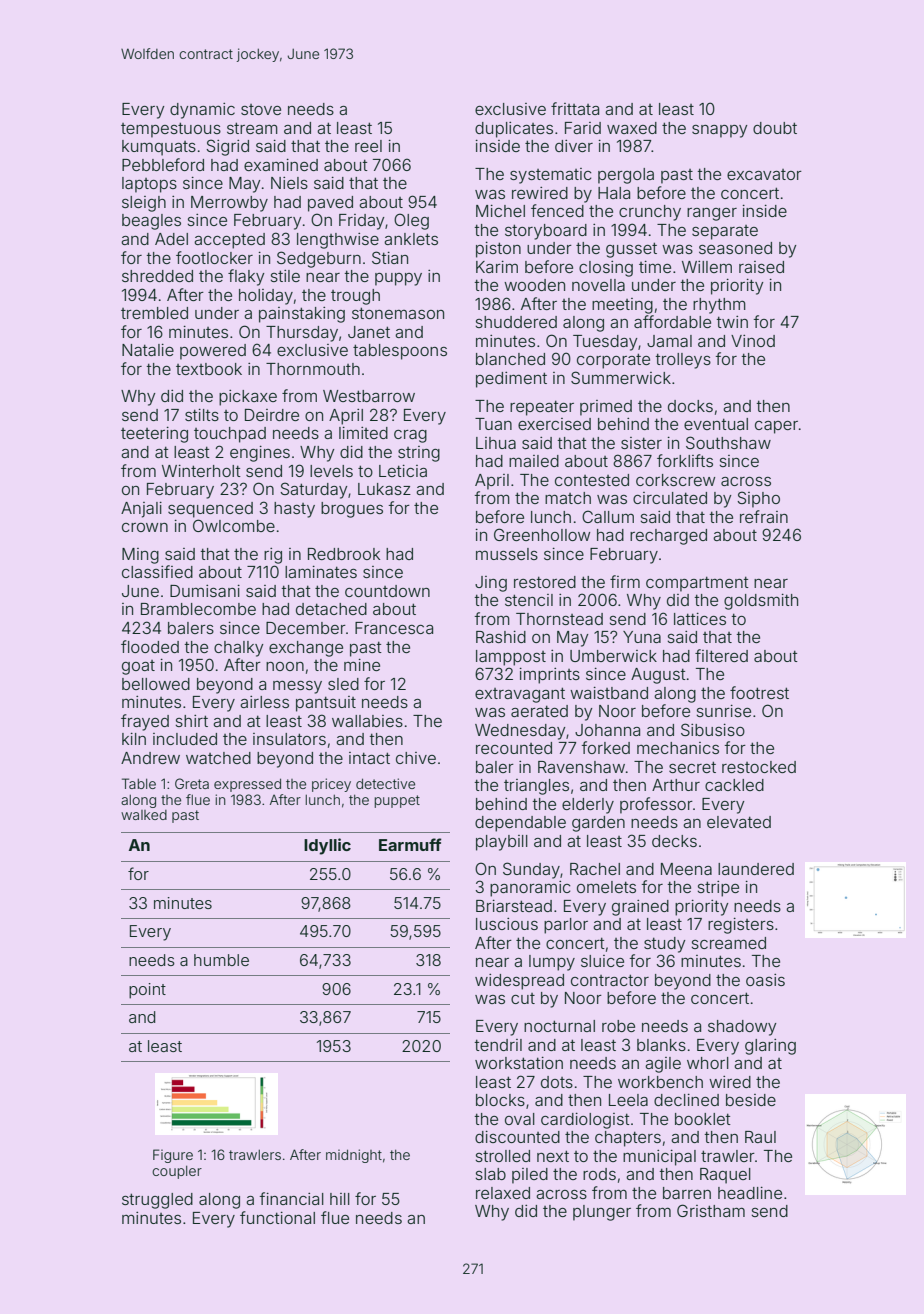 The height and width of the screenshot is (1314, 924). I want to click on registers, so click(741, 926).
